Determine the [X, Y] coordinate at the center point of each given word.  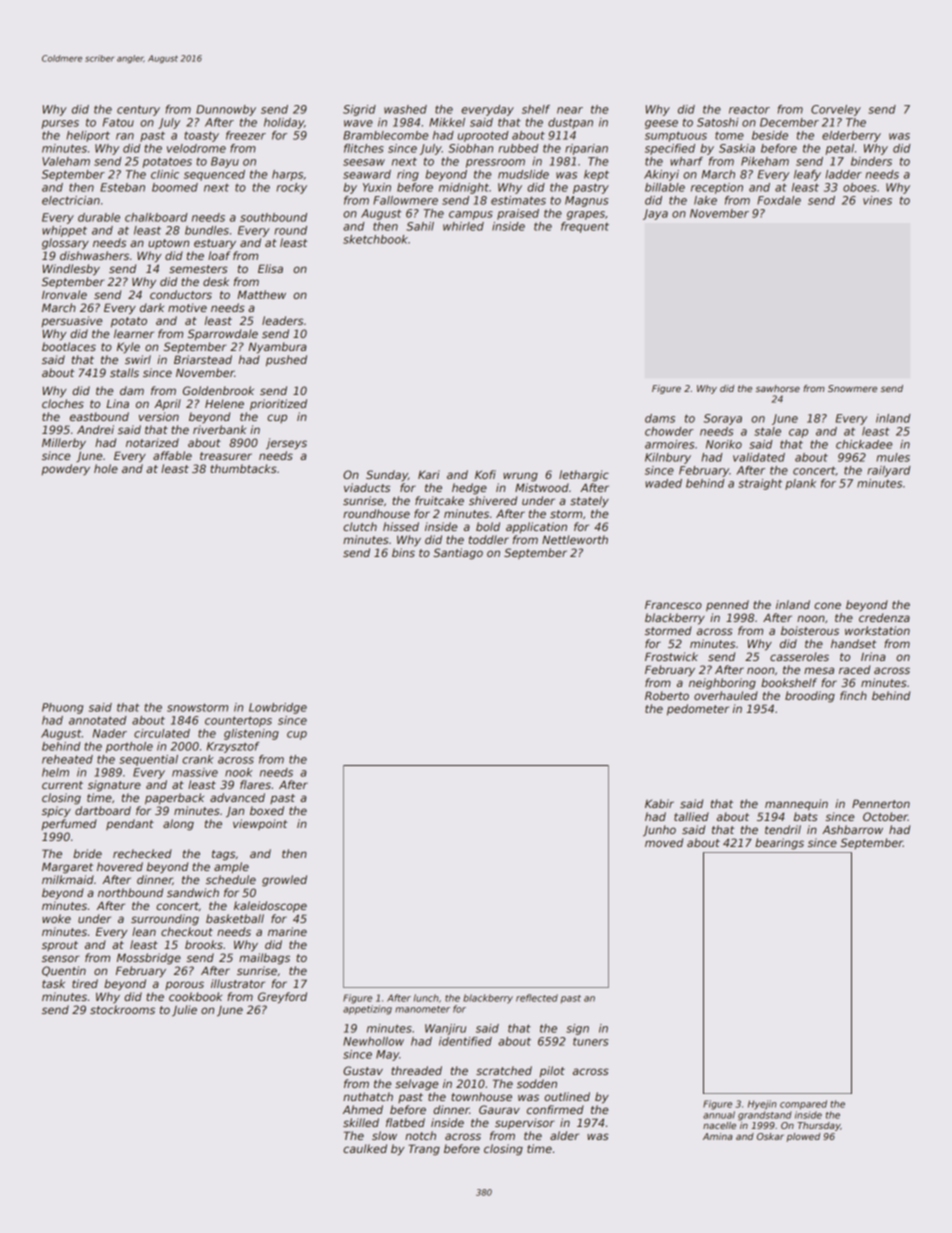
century [138, 110]
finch [853, 695]
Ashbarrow [852, 829]
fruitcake [439, 500]
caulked [365, 1148]
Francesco [673, 604]
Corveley [836, 110]
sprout [60, 946]
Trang [424, 1150]
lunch [426, 998]
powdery [66, 469]
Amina [718, 1136]
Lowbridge [278, 708]
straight [760, 484]
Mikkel [447, 122]
